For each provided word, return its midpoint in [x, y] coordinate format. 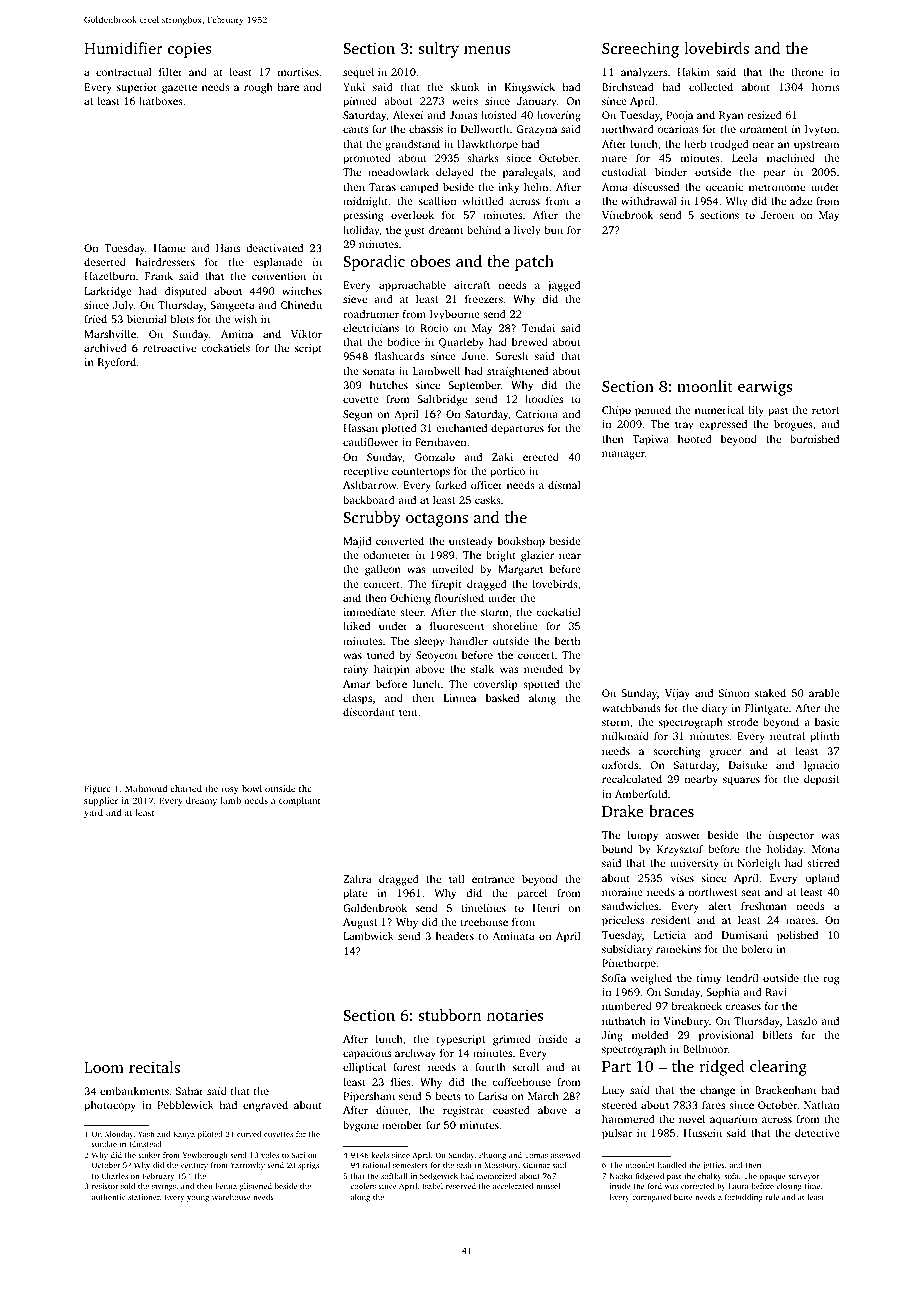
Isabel [432, 1186]
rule [772, 1197]
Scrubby [372, 519]
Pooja [679, 116]
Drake [623, 811]
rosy [230, 790]
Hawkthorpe [487, 145]
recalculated [632, 779]
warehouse [231, 1197]
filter [171, 72]
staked [770, 693]
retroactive [169, 348]
